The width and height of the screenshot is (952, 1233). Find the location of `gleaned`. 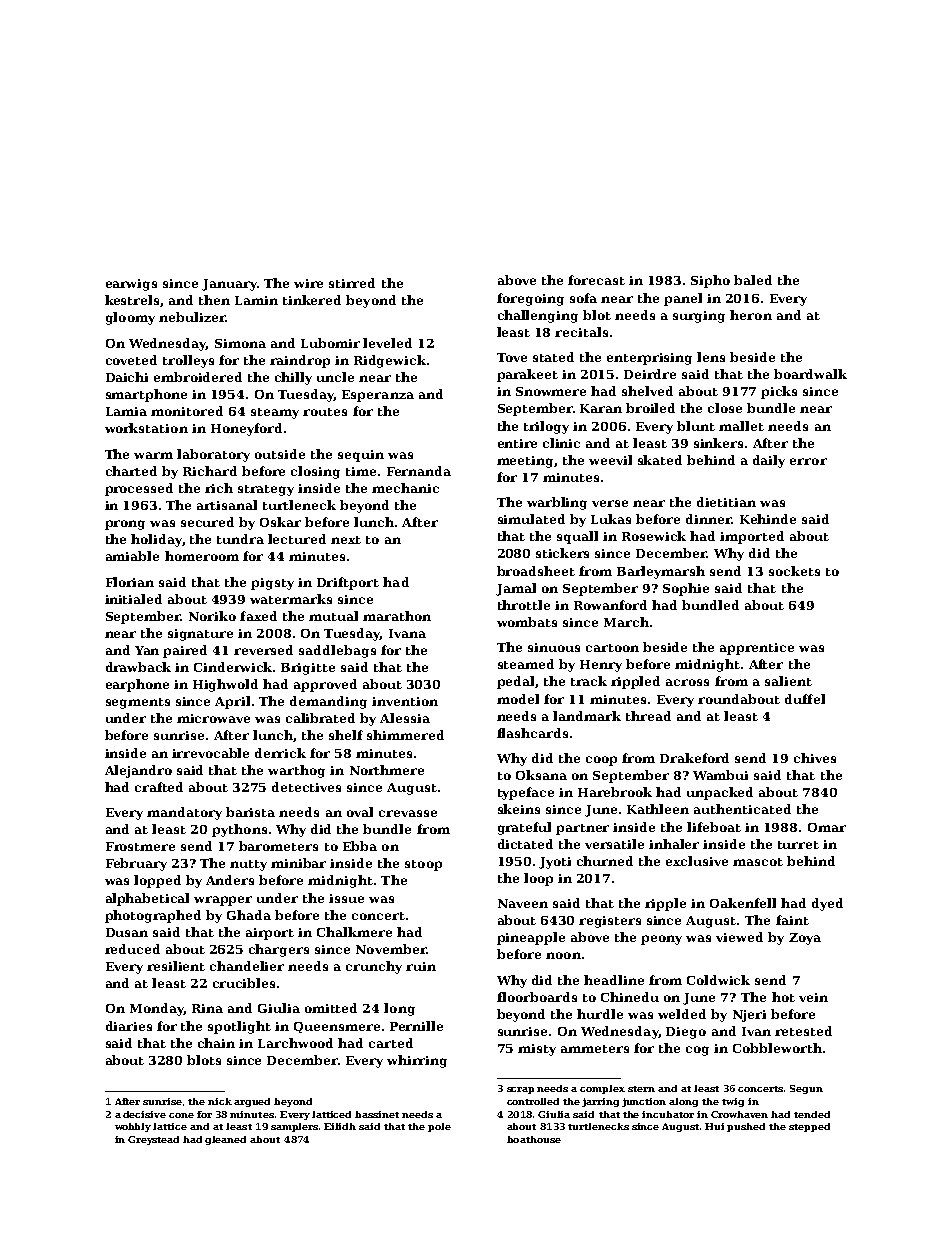

gleaned is located at coordinates (225, 1140).
